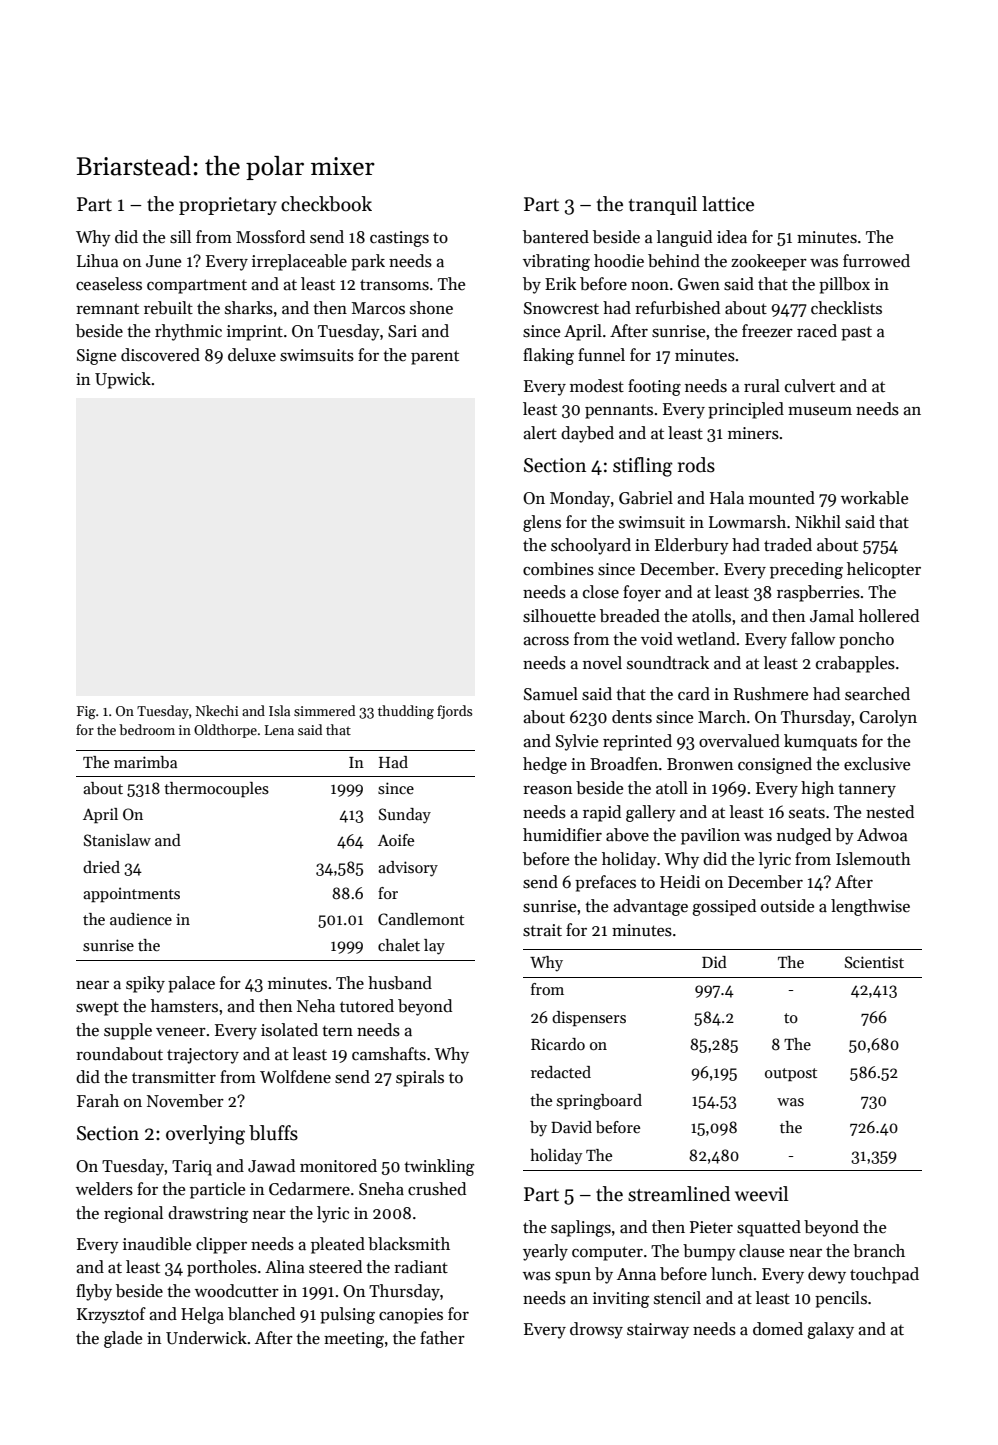  Describe the element at coordinates (101, 867) in the screenshot. I see `dried` at that location.
